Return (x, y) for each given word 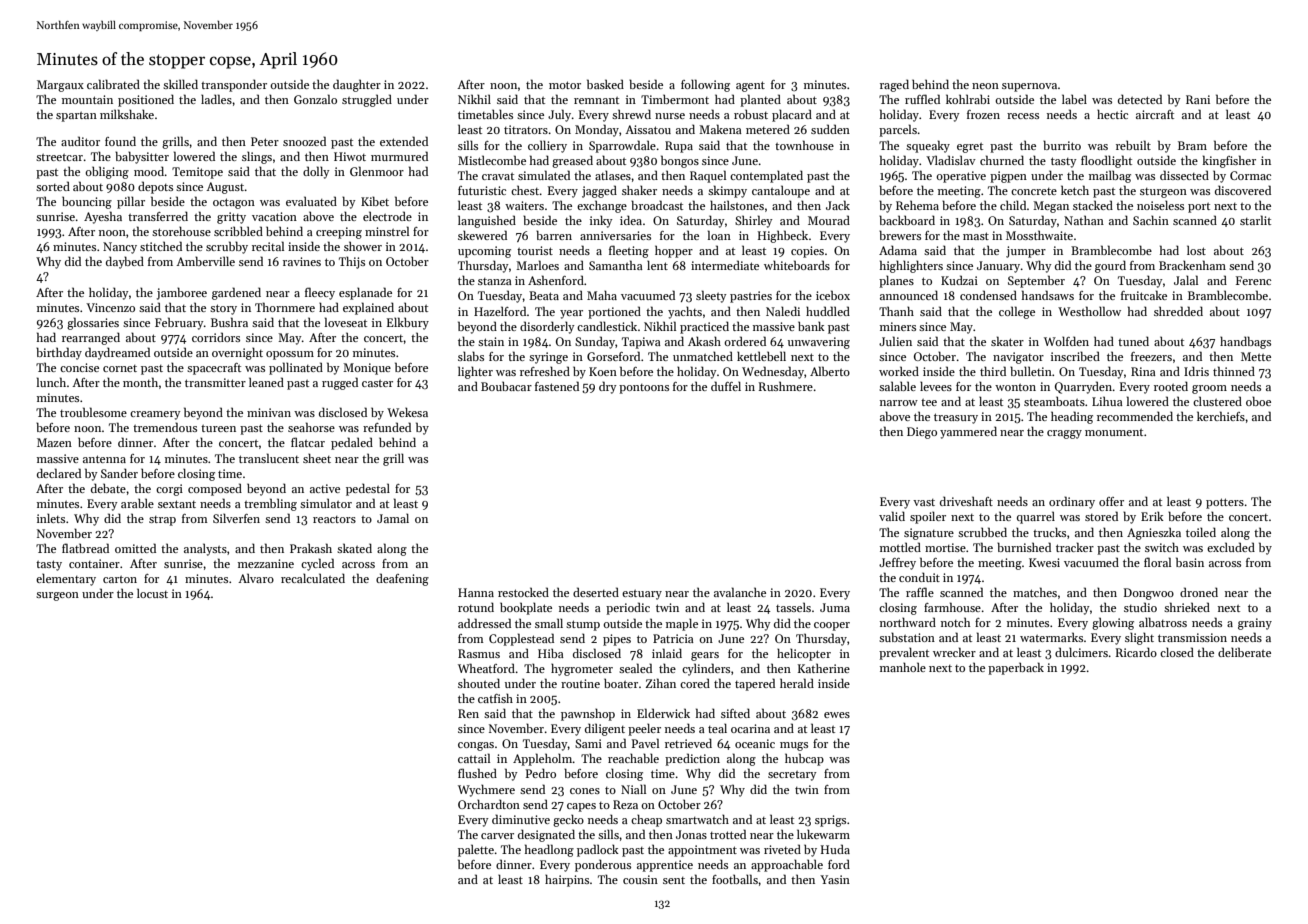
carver (497, 836)
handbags (1245, 342)
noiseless (1160, 205)
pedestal (368, 489)
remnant (596, 100)
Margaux (60, 86)
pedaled (352, 443)
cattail (474, 758)
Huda (835, 849)
